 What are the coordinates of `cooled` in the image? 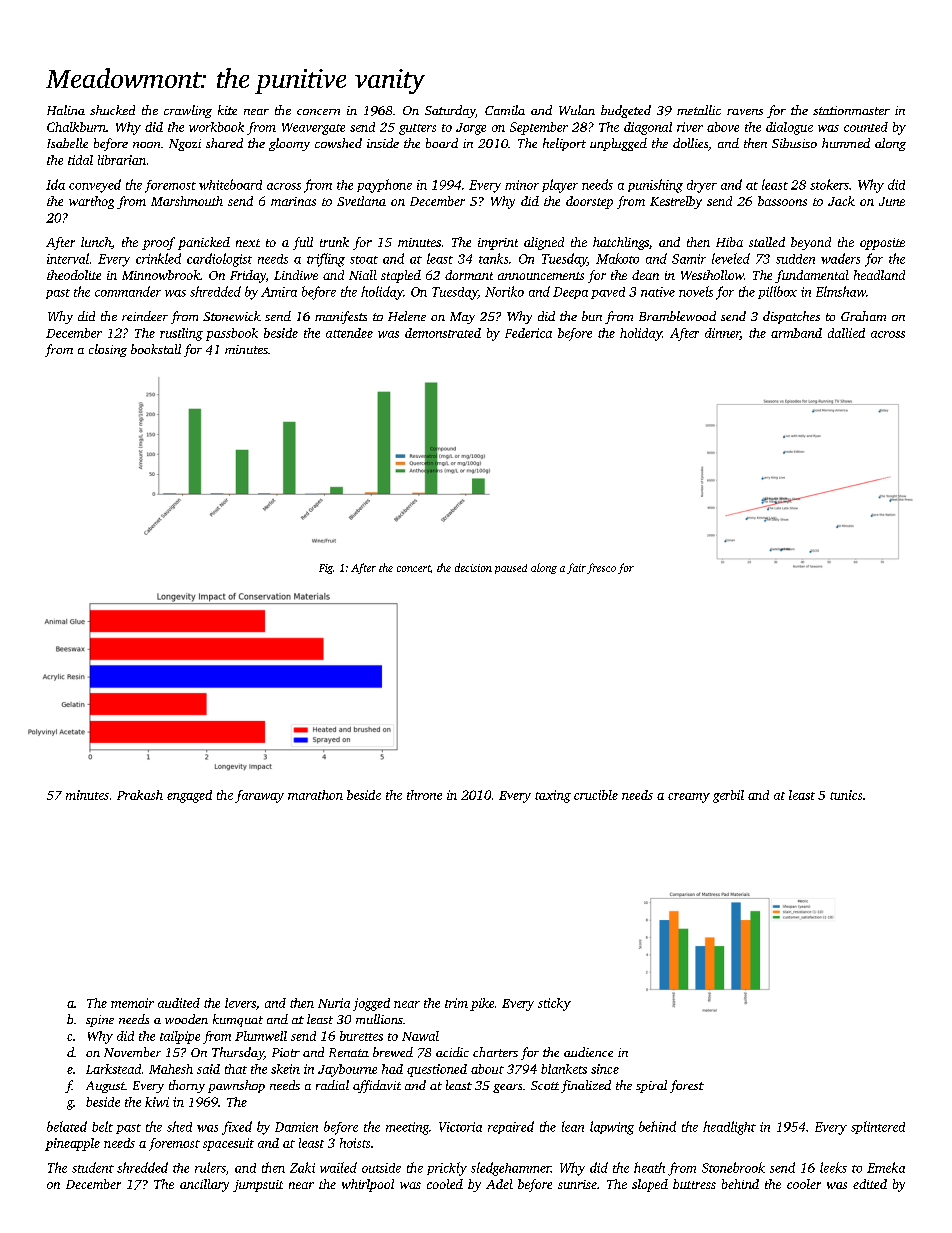 It's located at (445, 1184).
